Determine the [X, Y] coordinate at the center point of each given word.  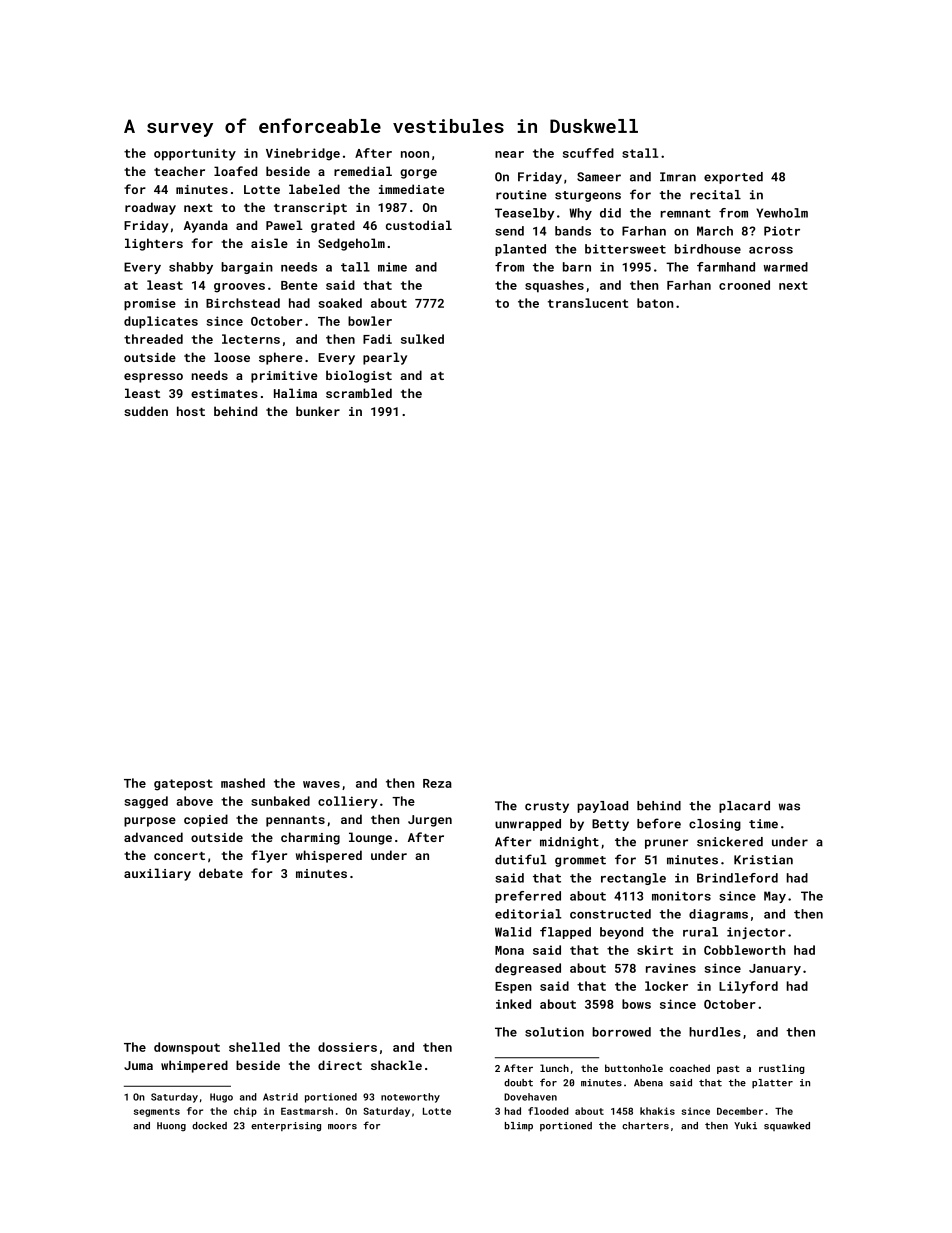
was [789, 807]
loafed [235, 171]
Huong [171, 1127]
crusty [547, 807]
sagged [146, 802]
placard [744, 807]
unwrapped [528, 825]
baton [655, 303]
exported [733, 178]
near [509, 154]
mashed [243, 783]
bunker [318, 411]
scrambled [359, 393]
